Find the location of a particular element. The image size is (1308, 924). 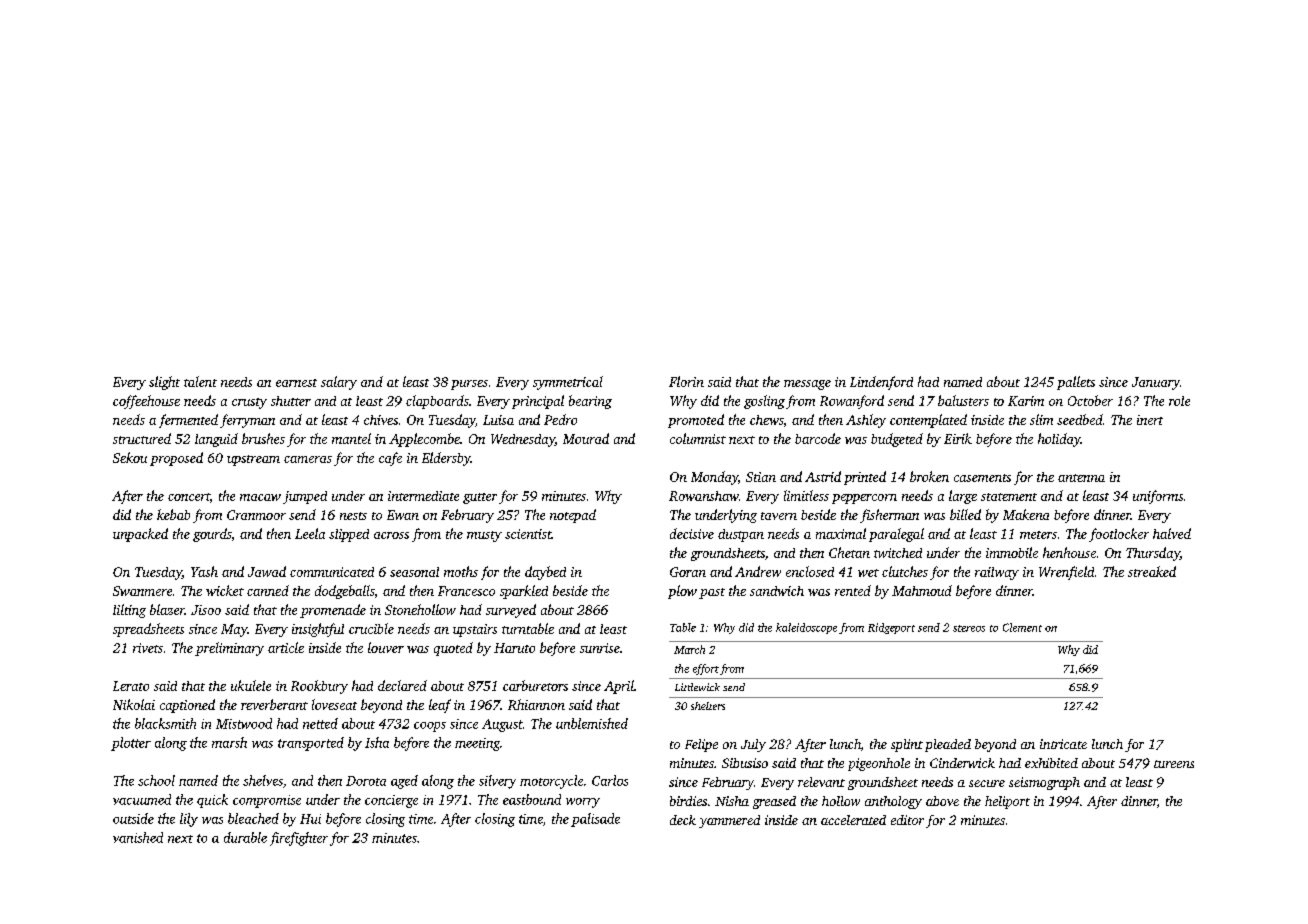

dodgeballs is located at coordinates (344, 592).
